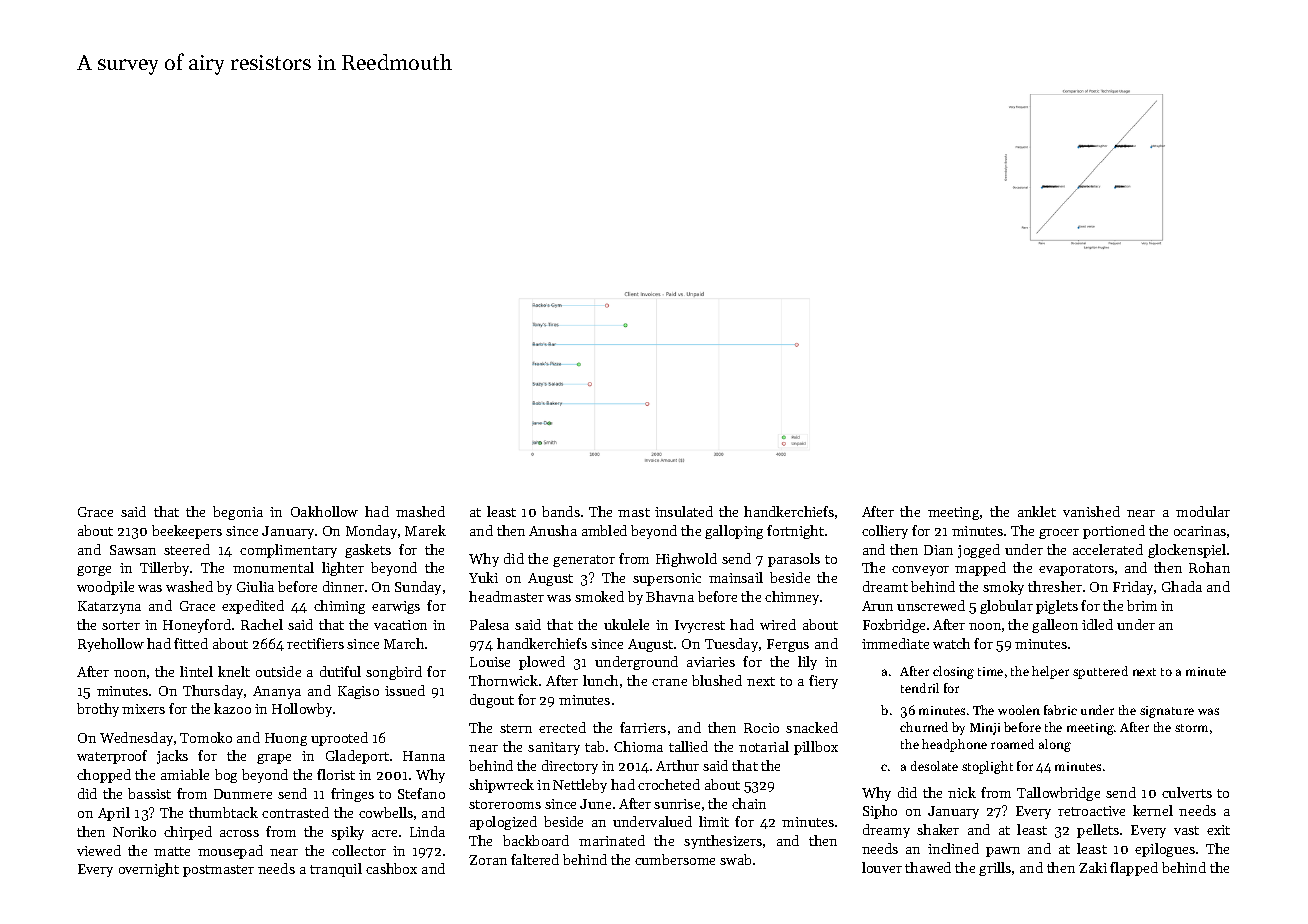 Image resolution: width=1308 pixels, height=924 pixels. I want to click on expedited, so click(253, 607).
